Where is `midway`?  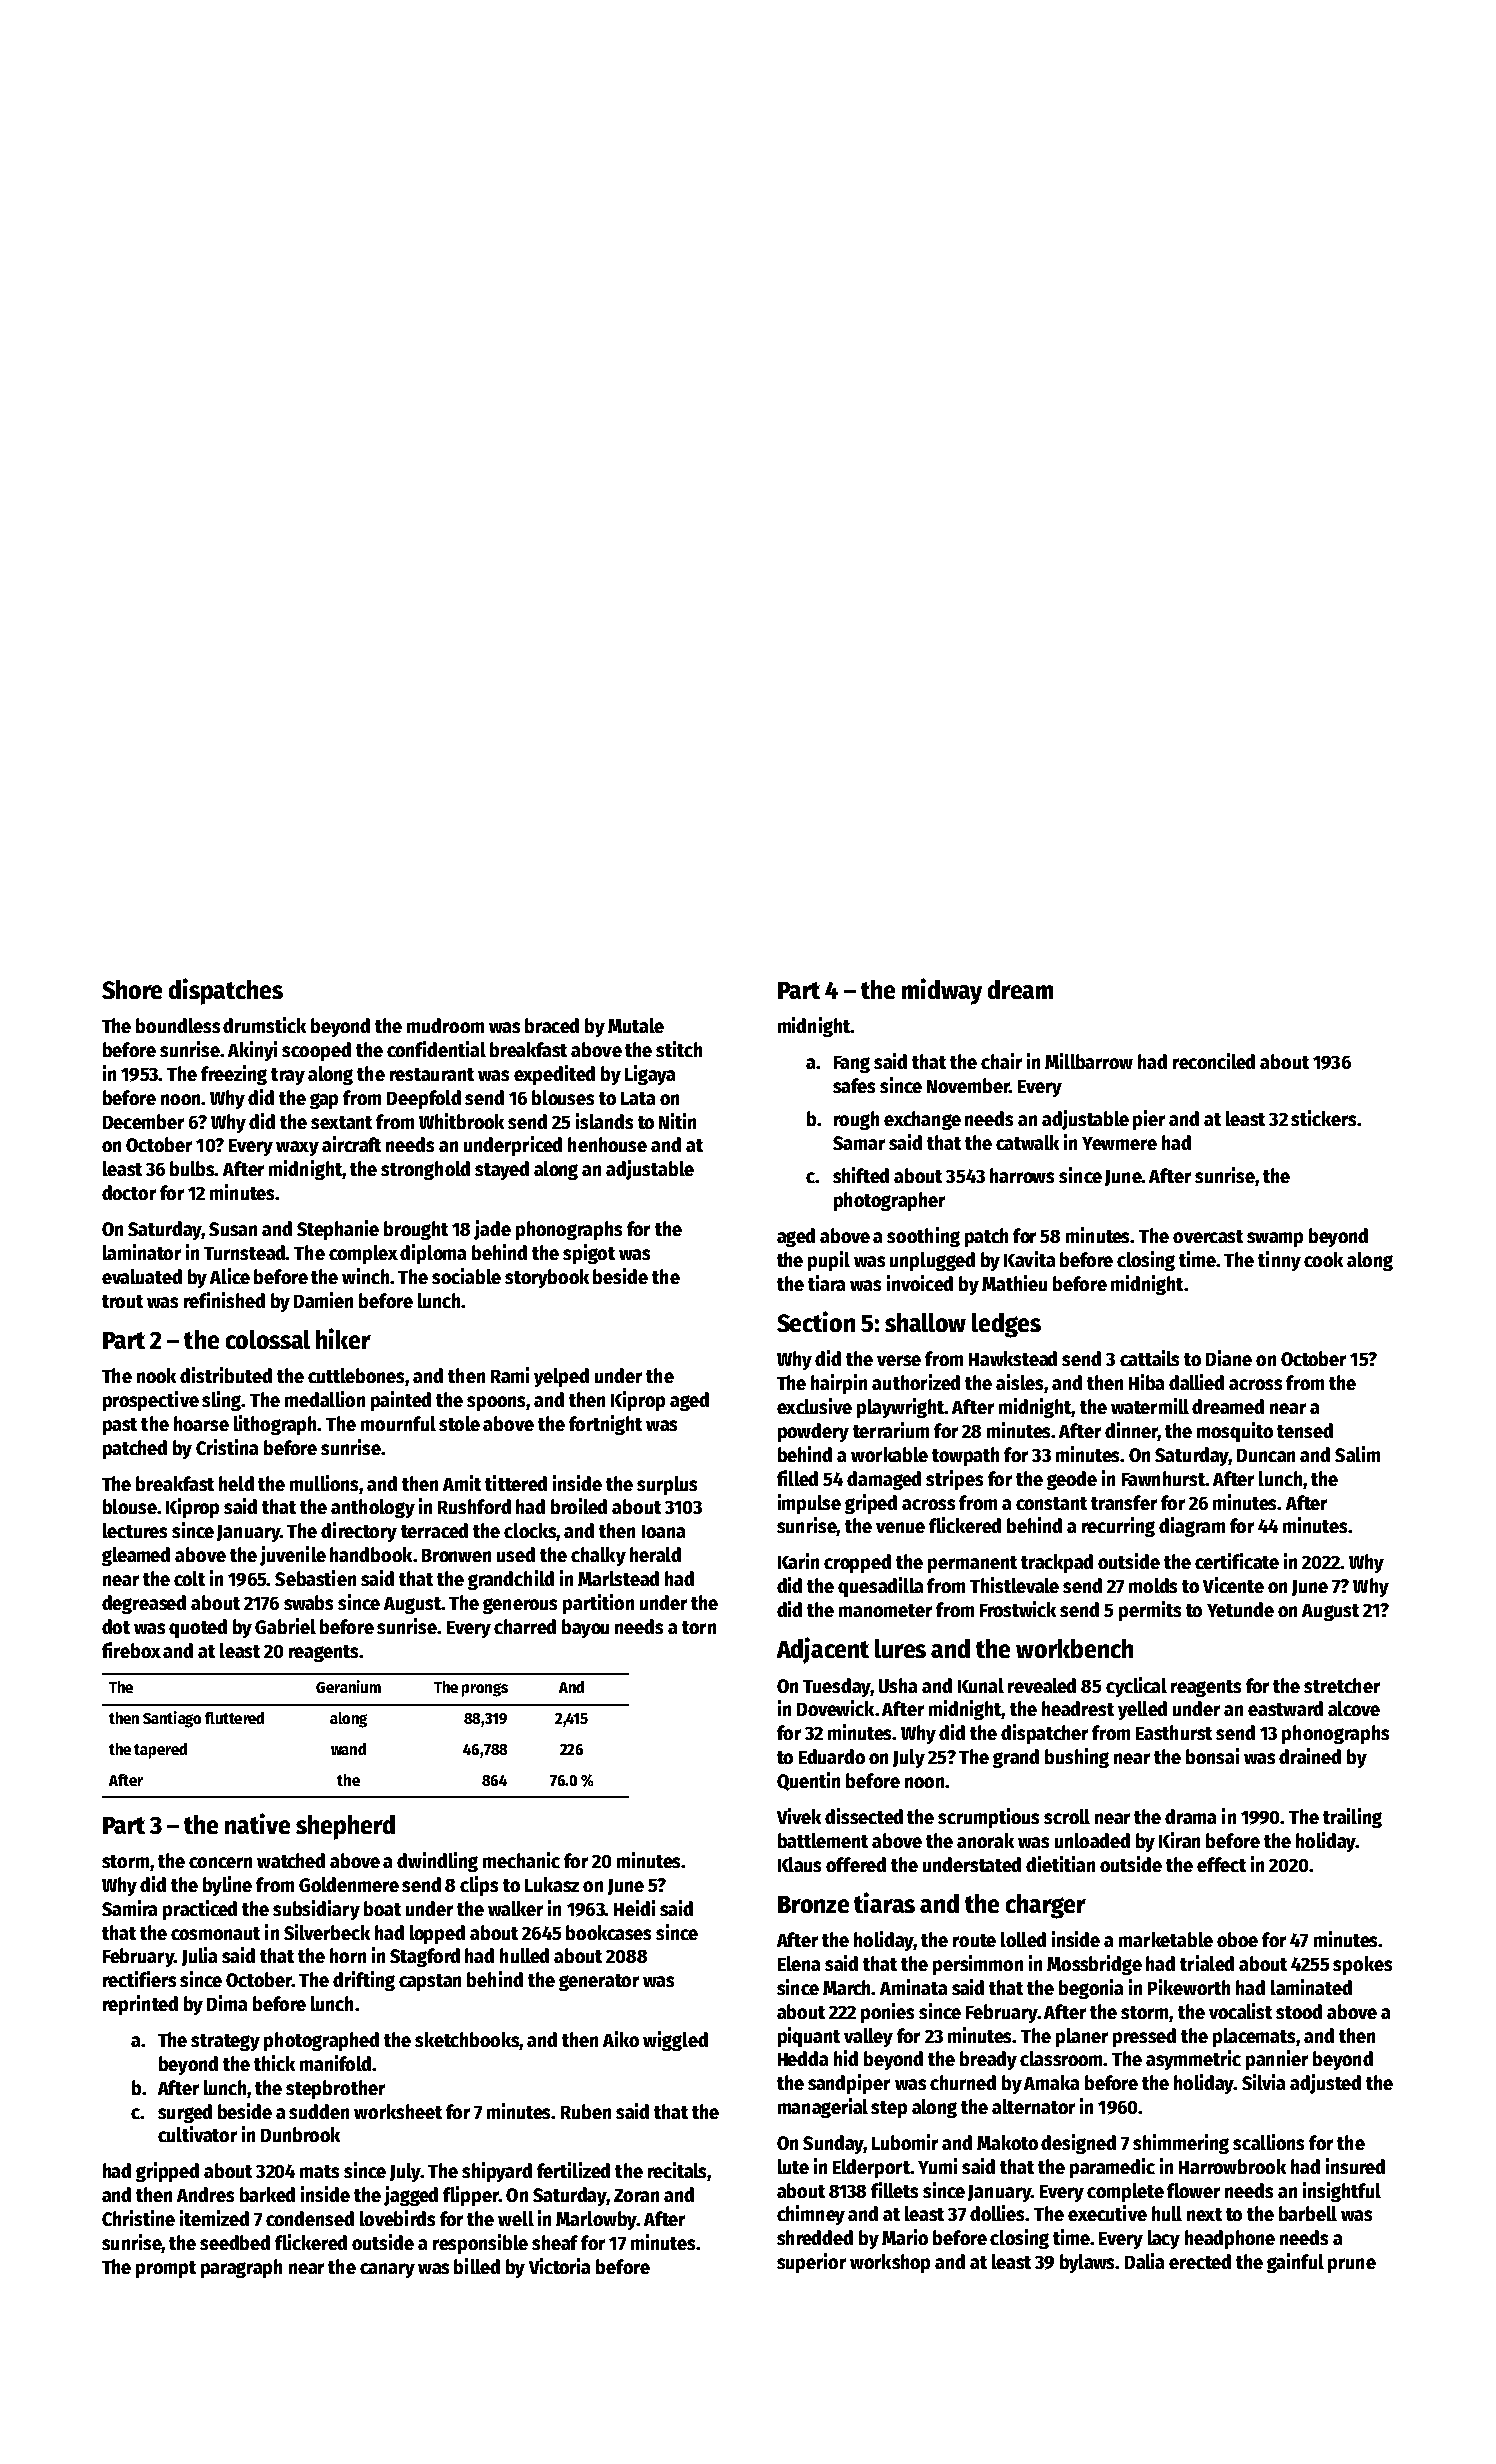
midway is located at coordinates (942, 991).
